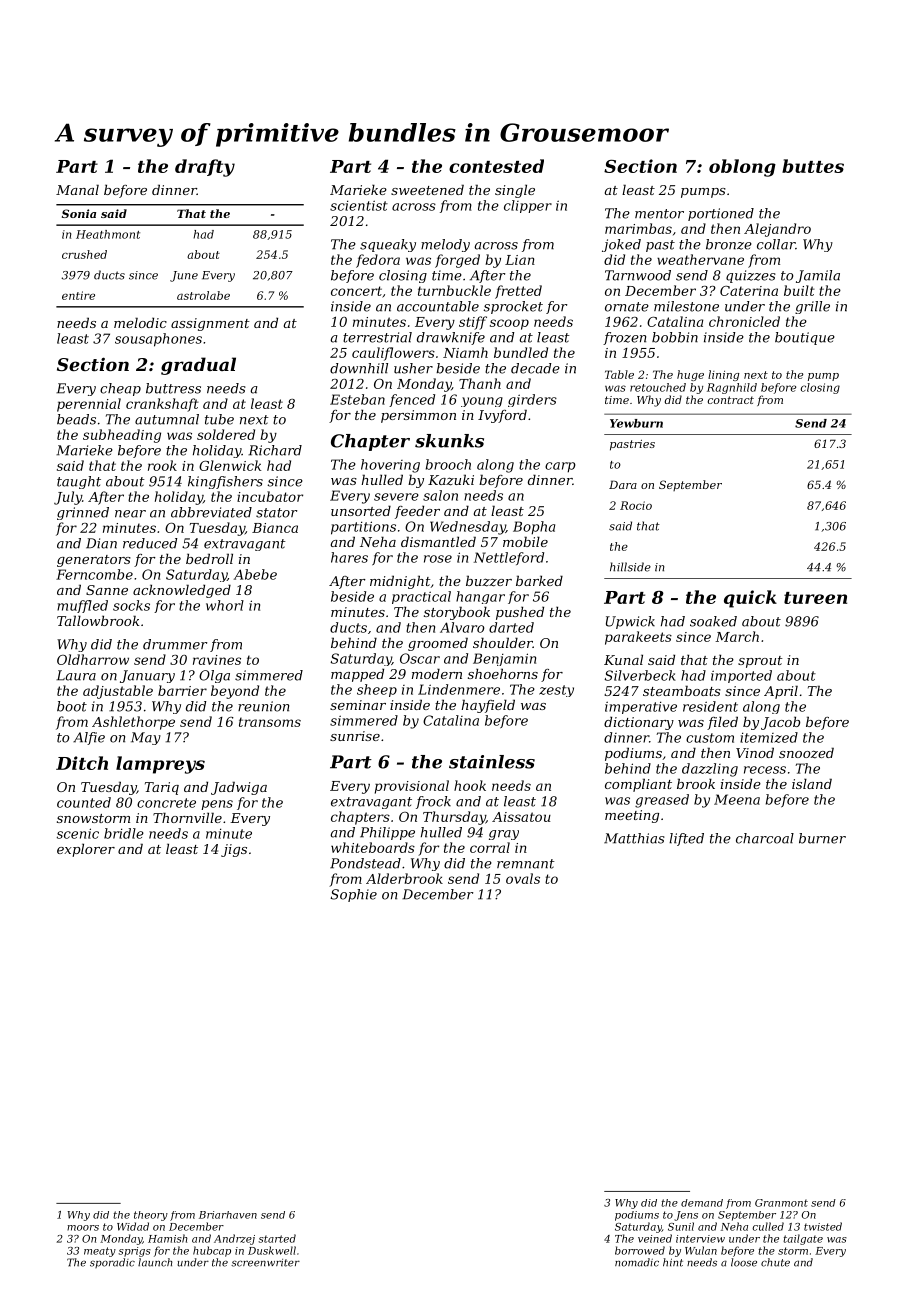 The image size is (908, 1316). I want to click on drummer, so click(175, 644).
